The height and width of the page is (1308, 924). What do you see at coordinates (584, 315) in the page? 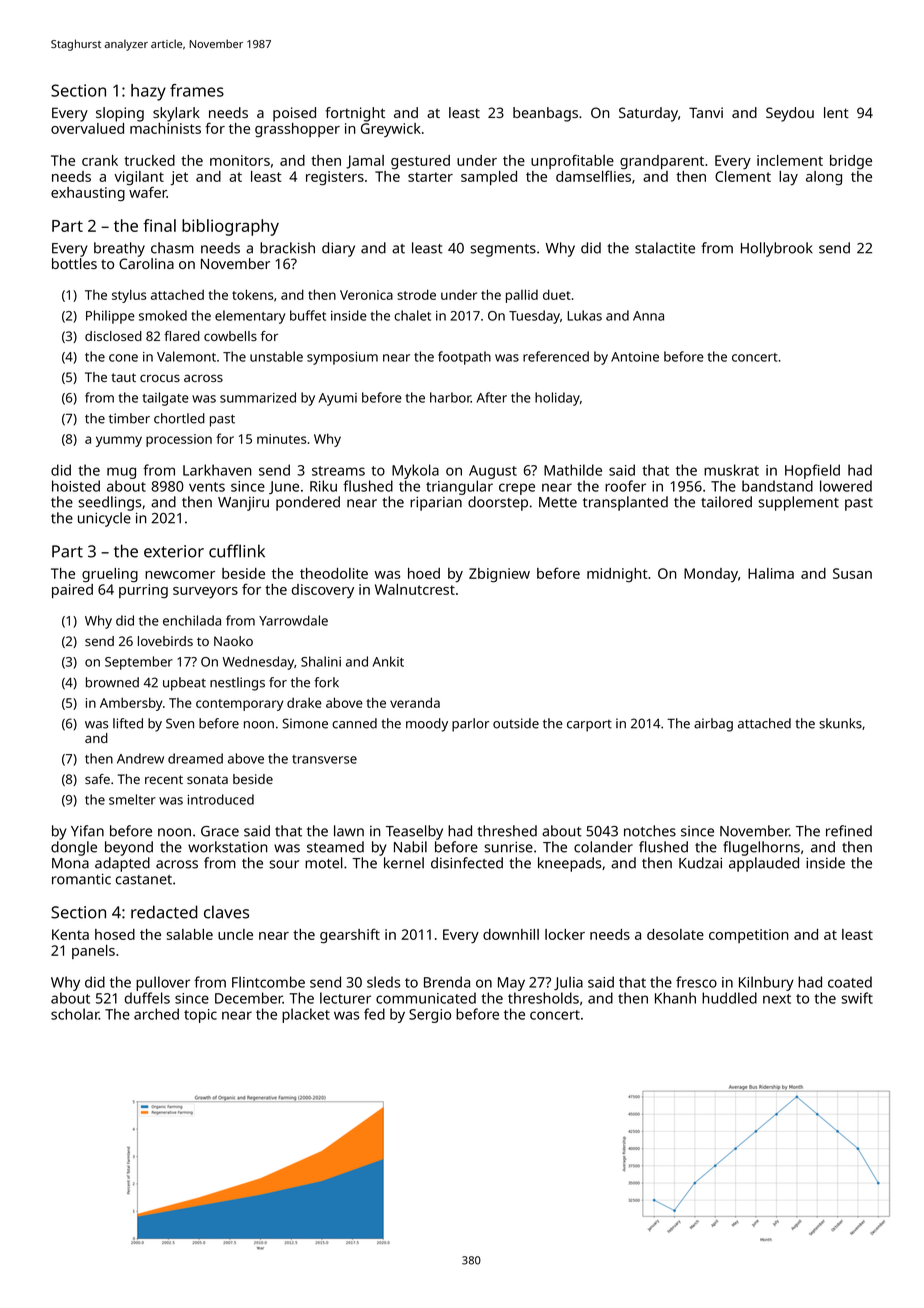
I see `Lukas` at bounding box center [584, 315].
